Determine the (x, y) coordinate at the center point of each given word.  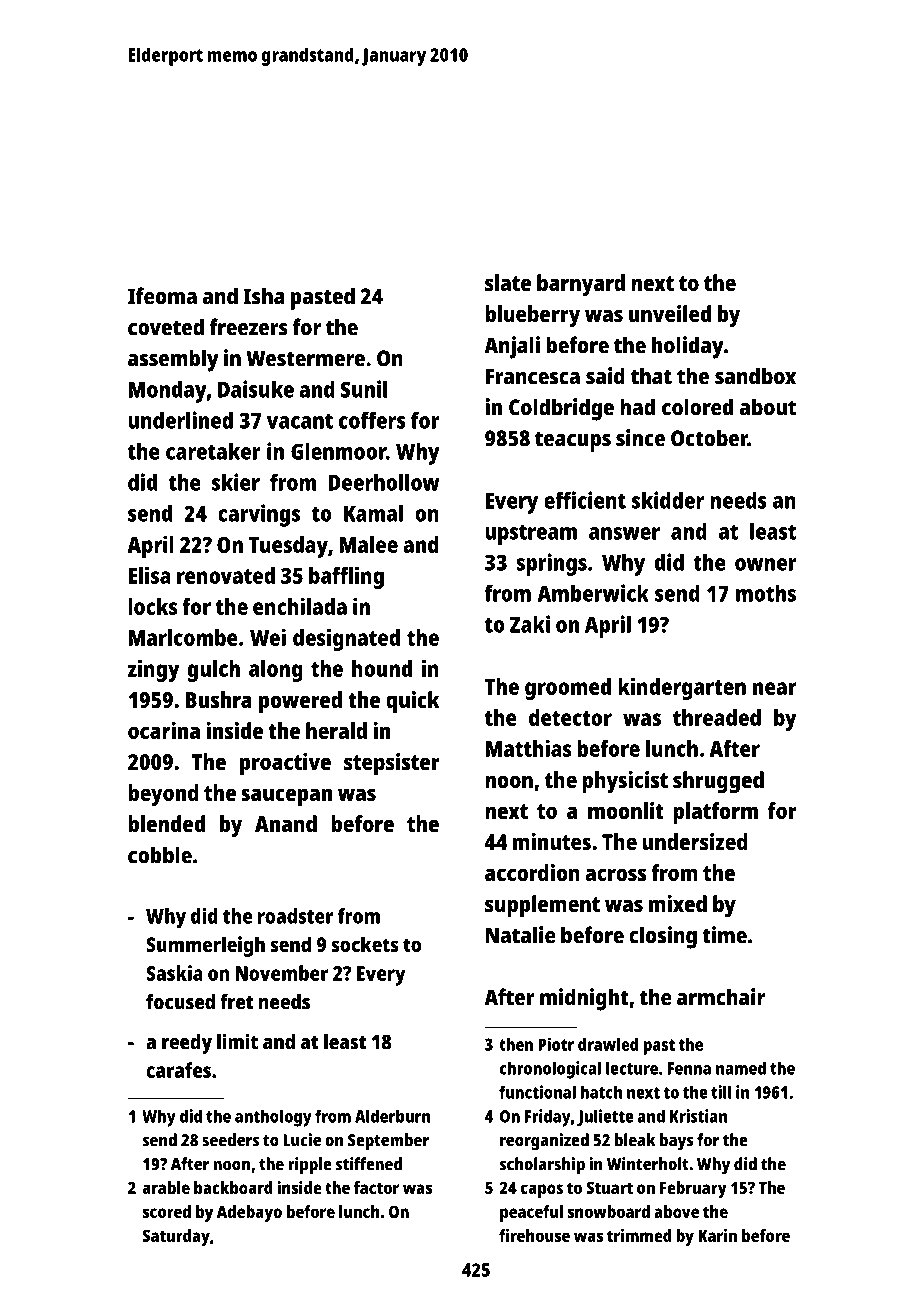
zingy (154, 670)
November (282, 973)
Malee (369, 544)
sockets (364, 944)
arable (166, 1187)
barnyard (581, 285)
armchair (721, 997)
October (709, 438)
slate (508, 282)
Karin (717, 1235)
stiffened (369, 1164)
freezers (249, 327)
